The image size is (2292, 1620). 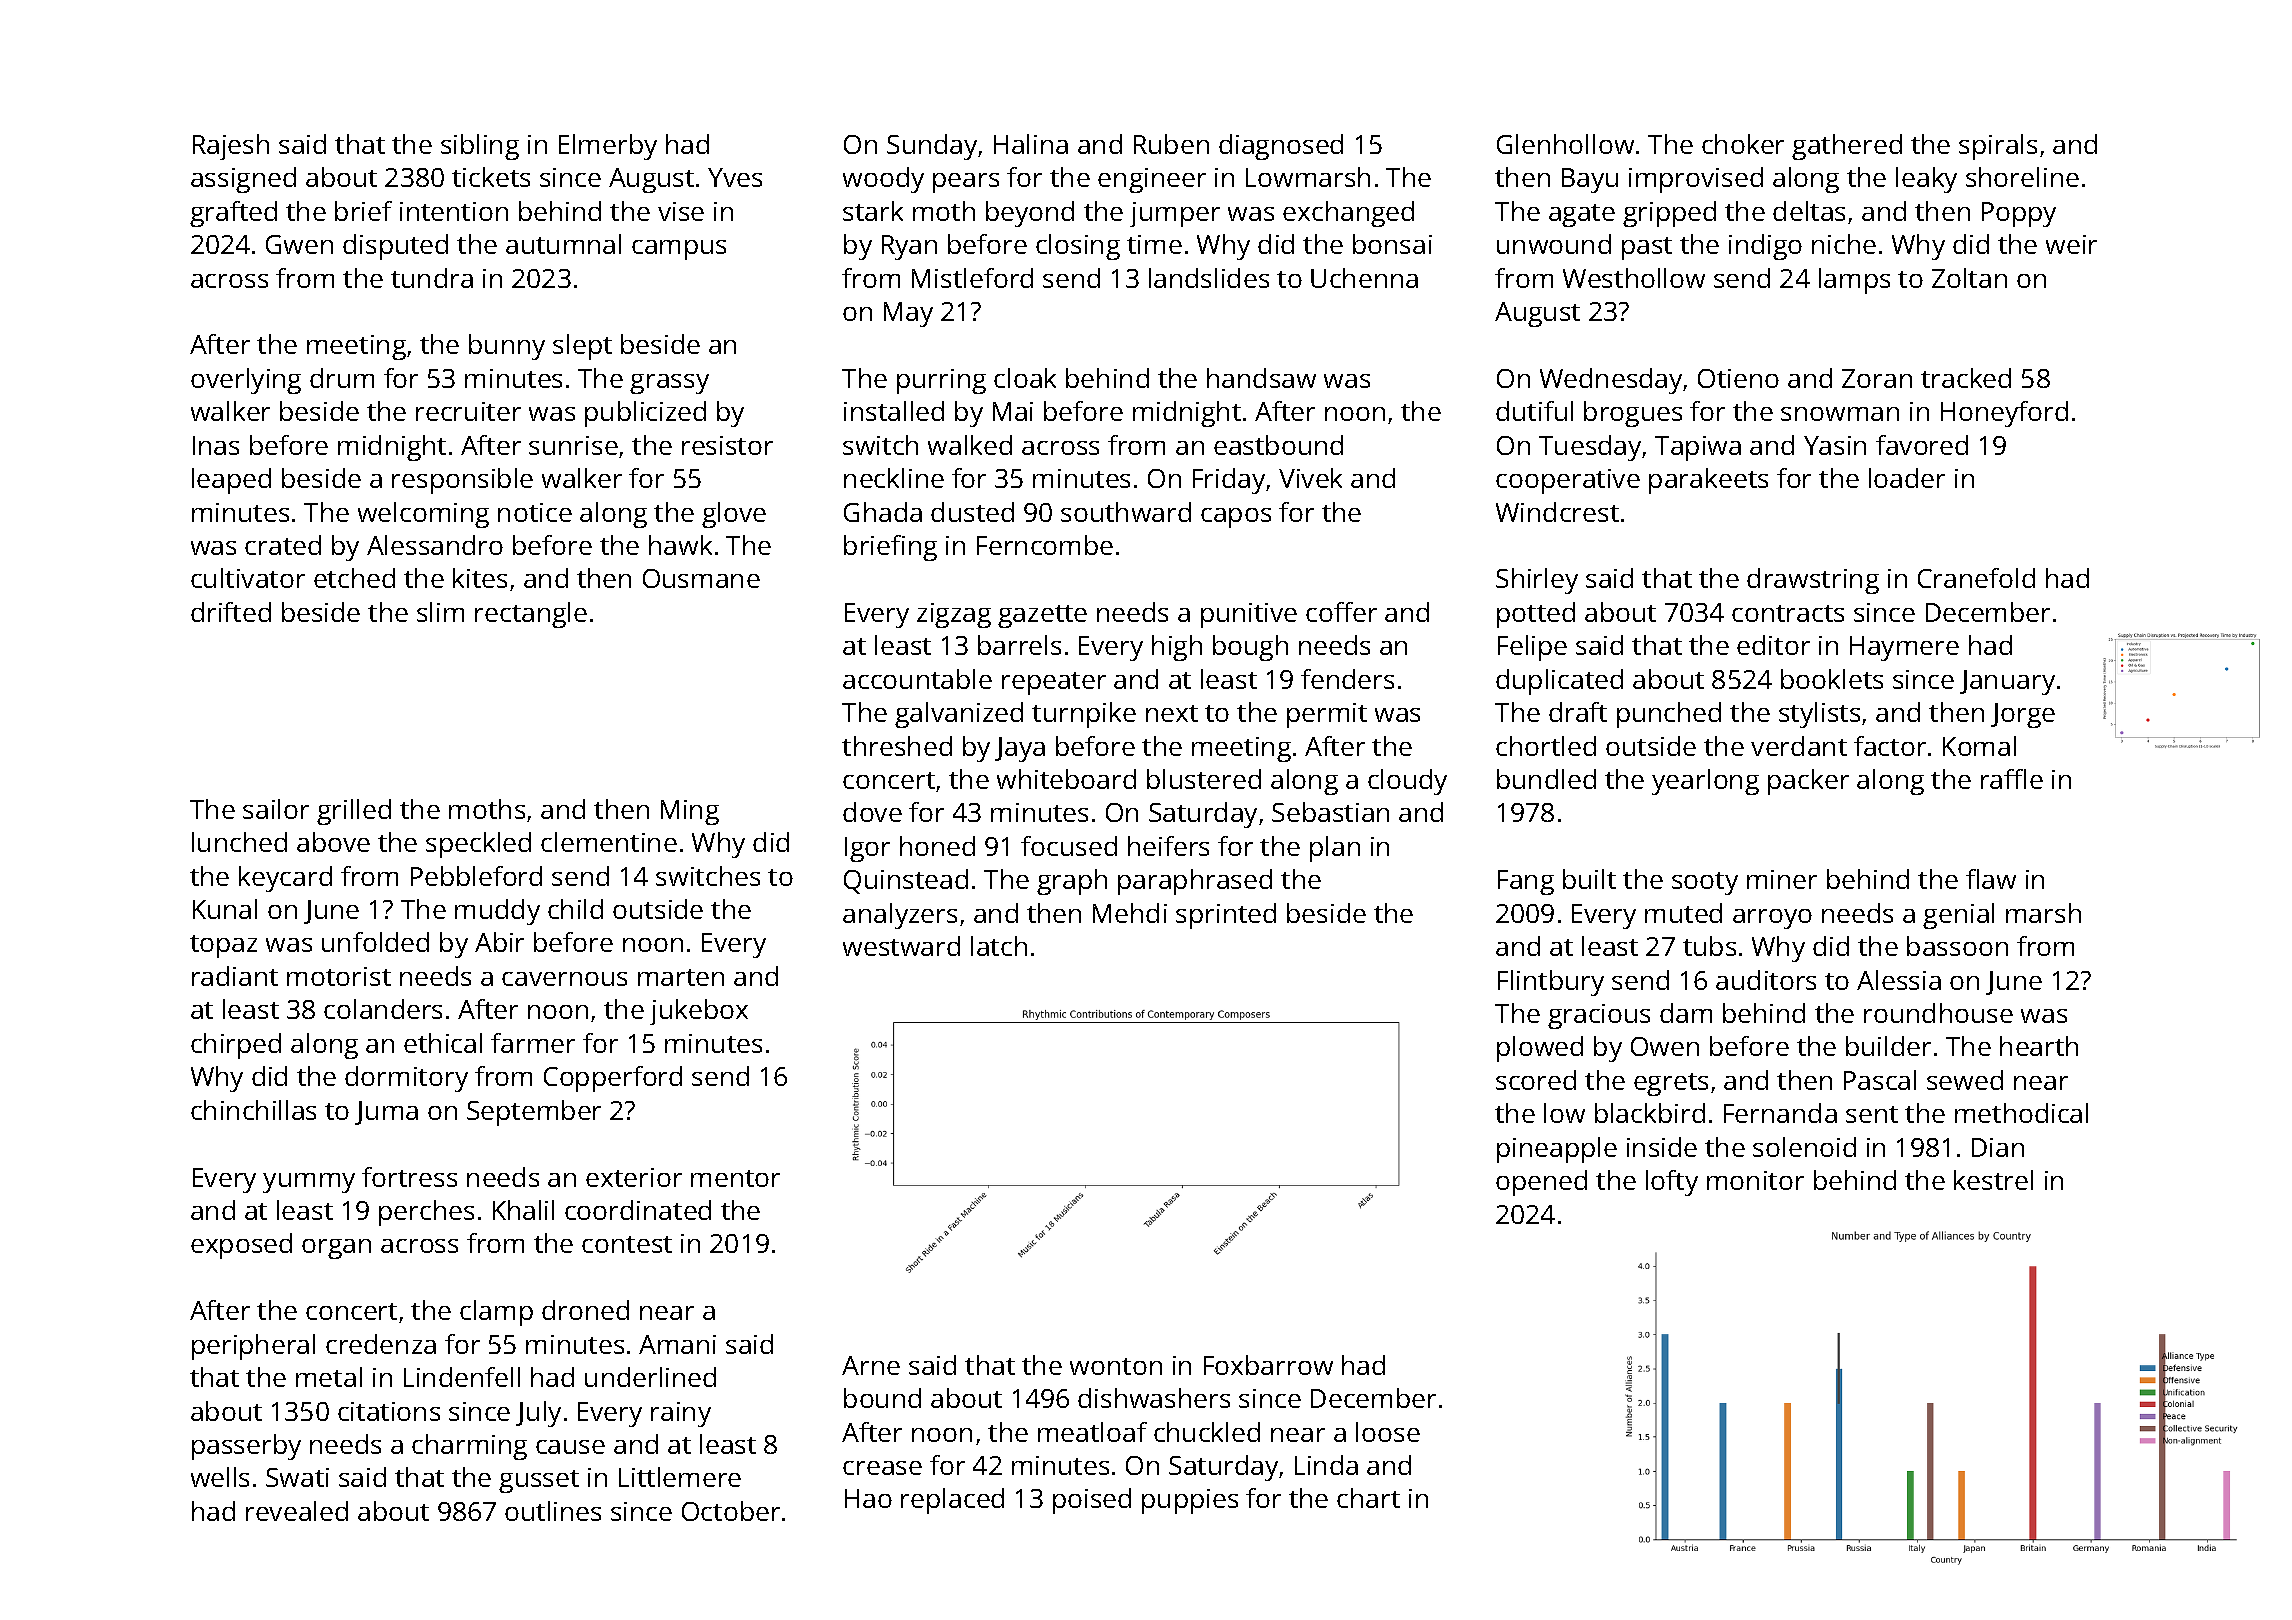 I want to click on Elmerby, so click(x=608, y=147).
